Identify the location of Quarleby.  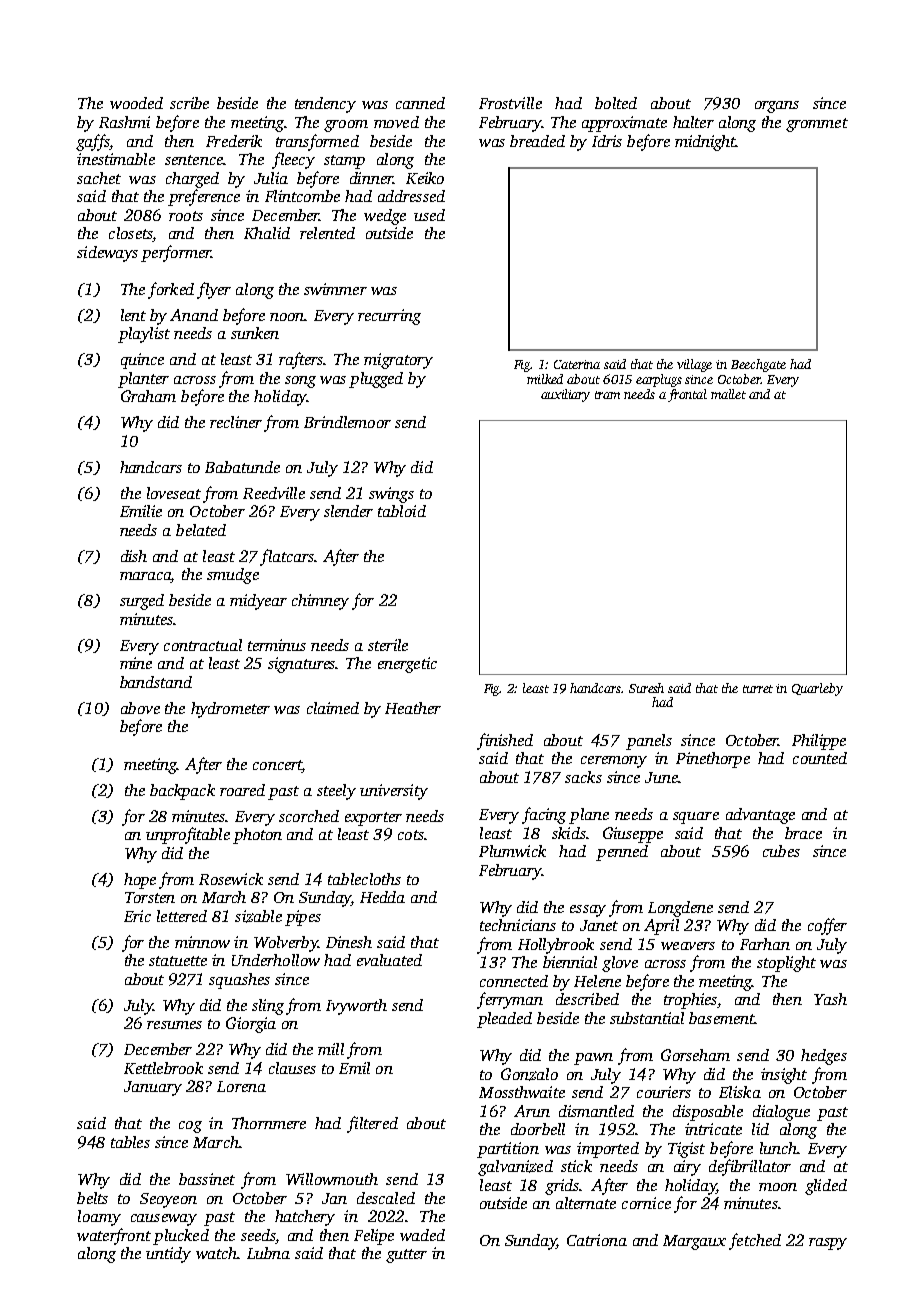
(817, 689).
